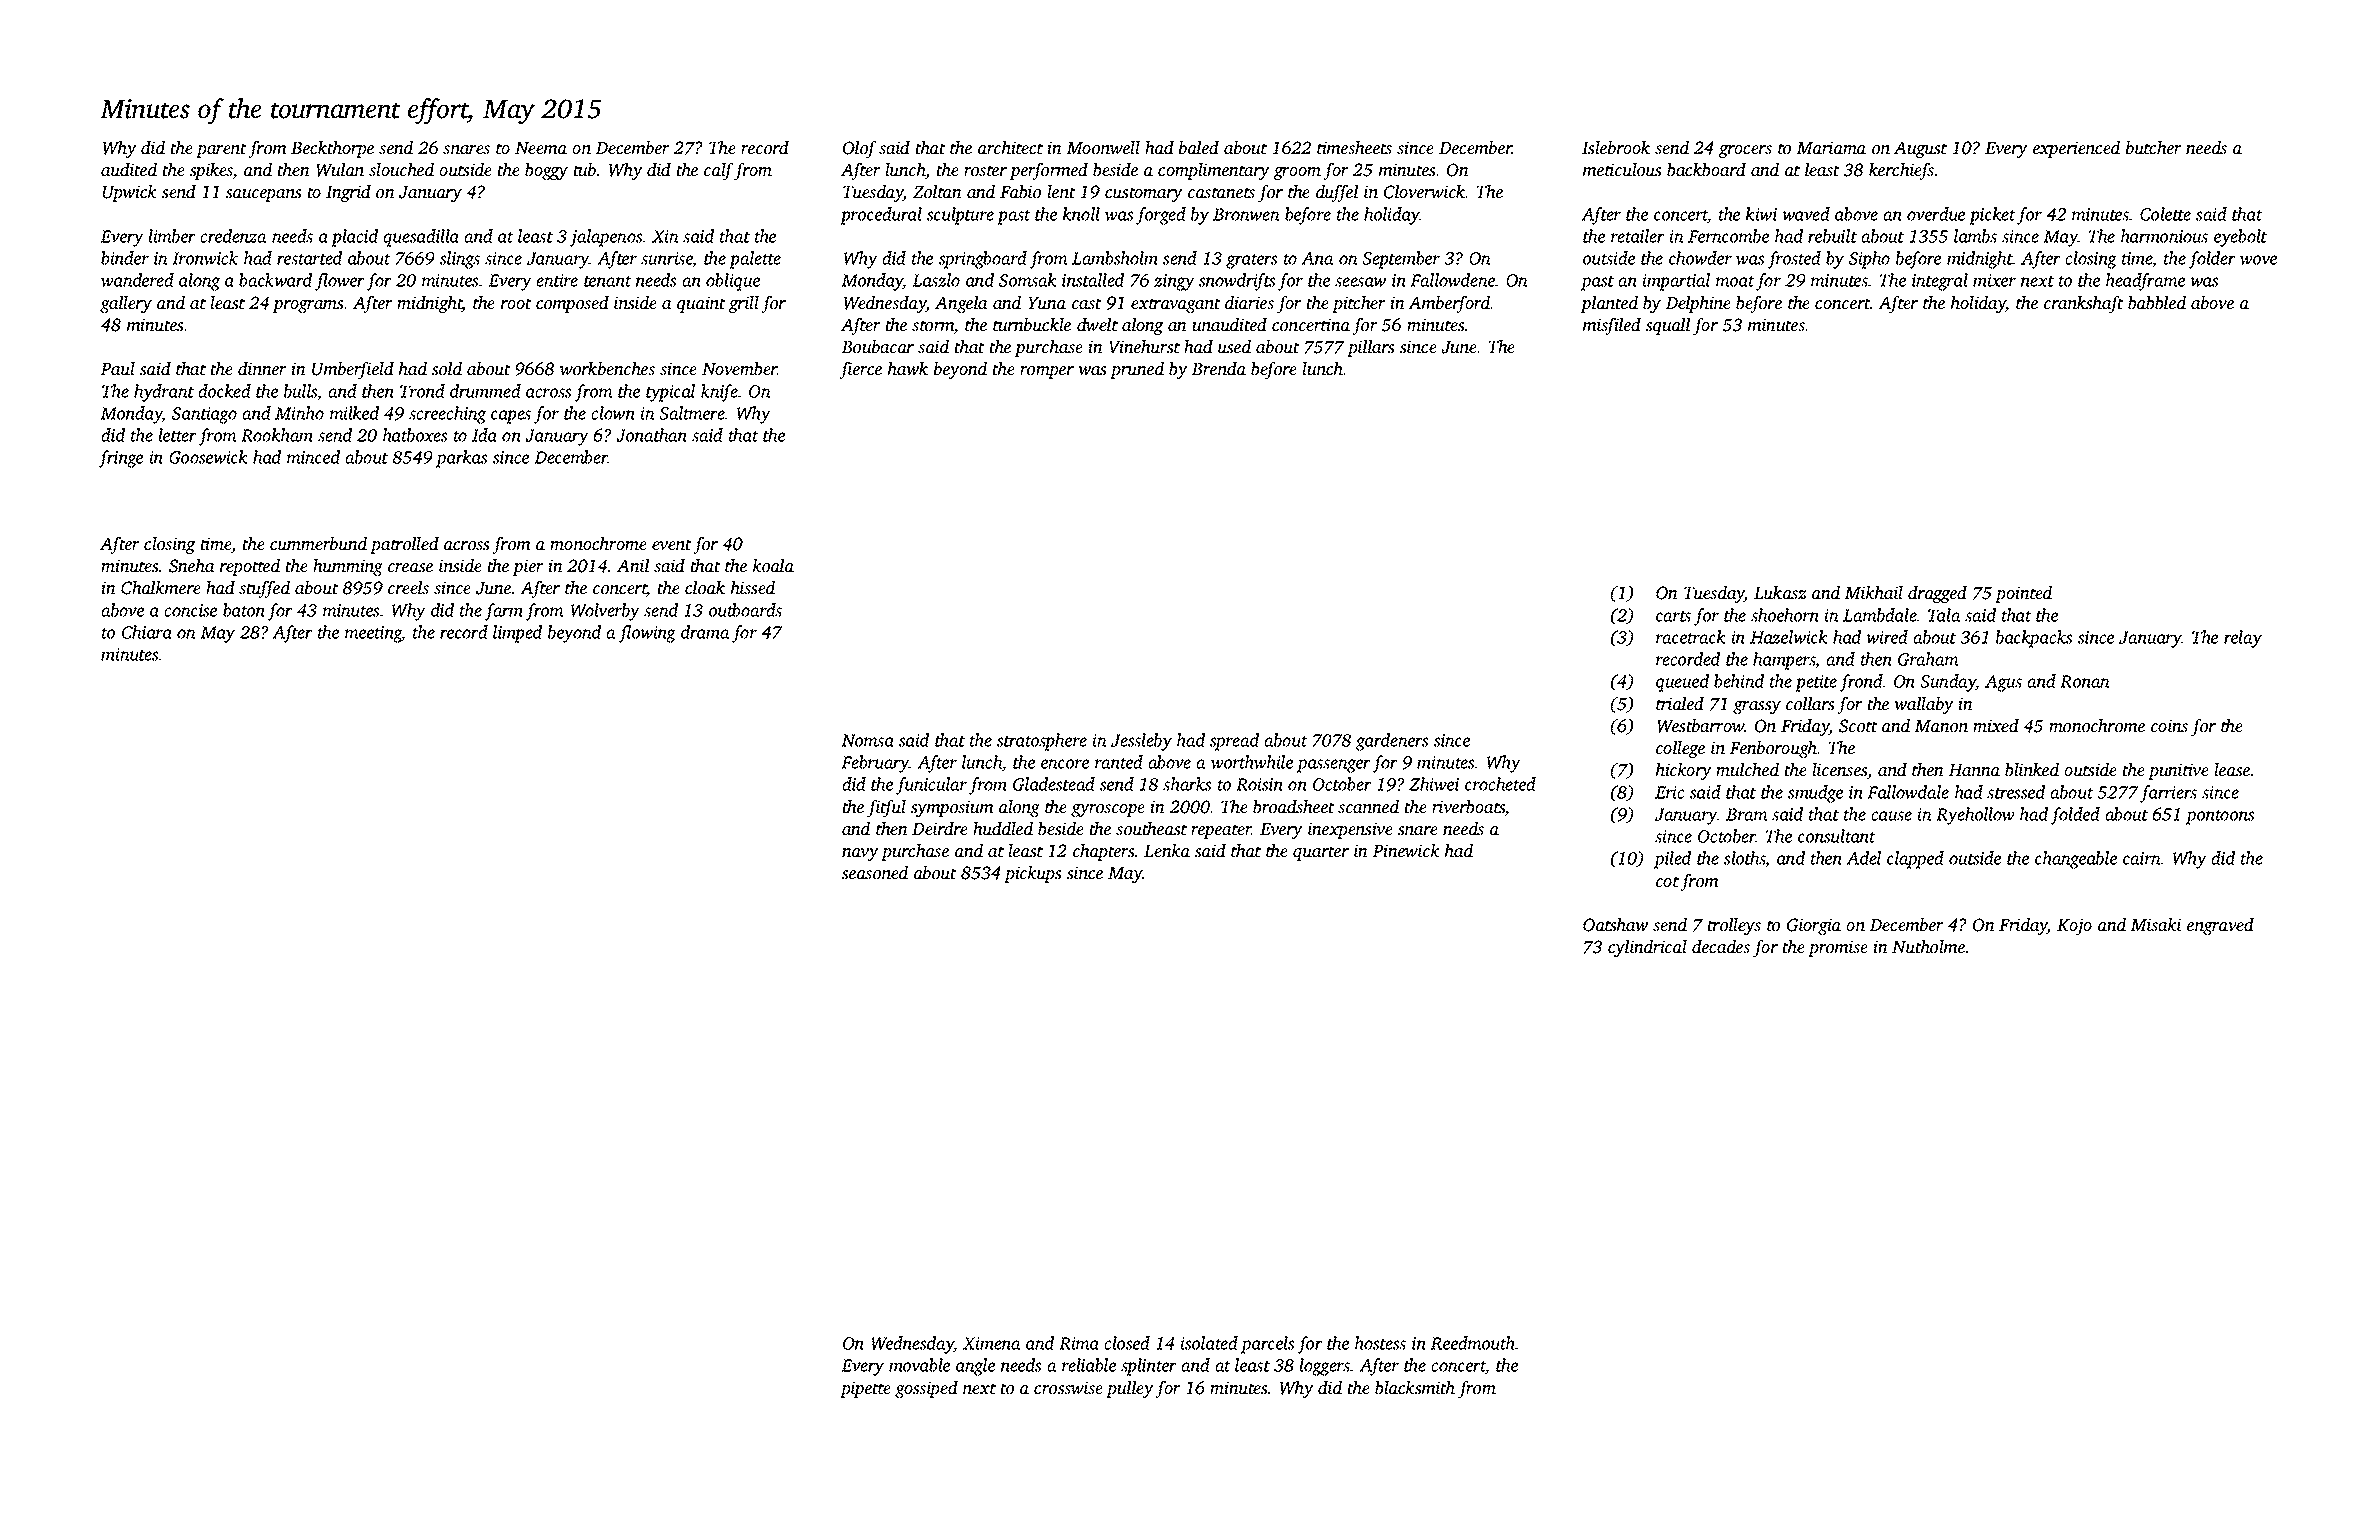  Describe the element at coordinates (1032, 874) in the screenshot. I see `pickups` at that location.
